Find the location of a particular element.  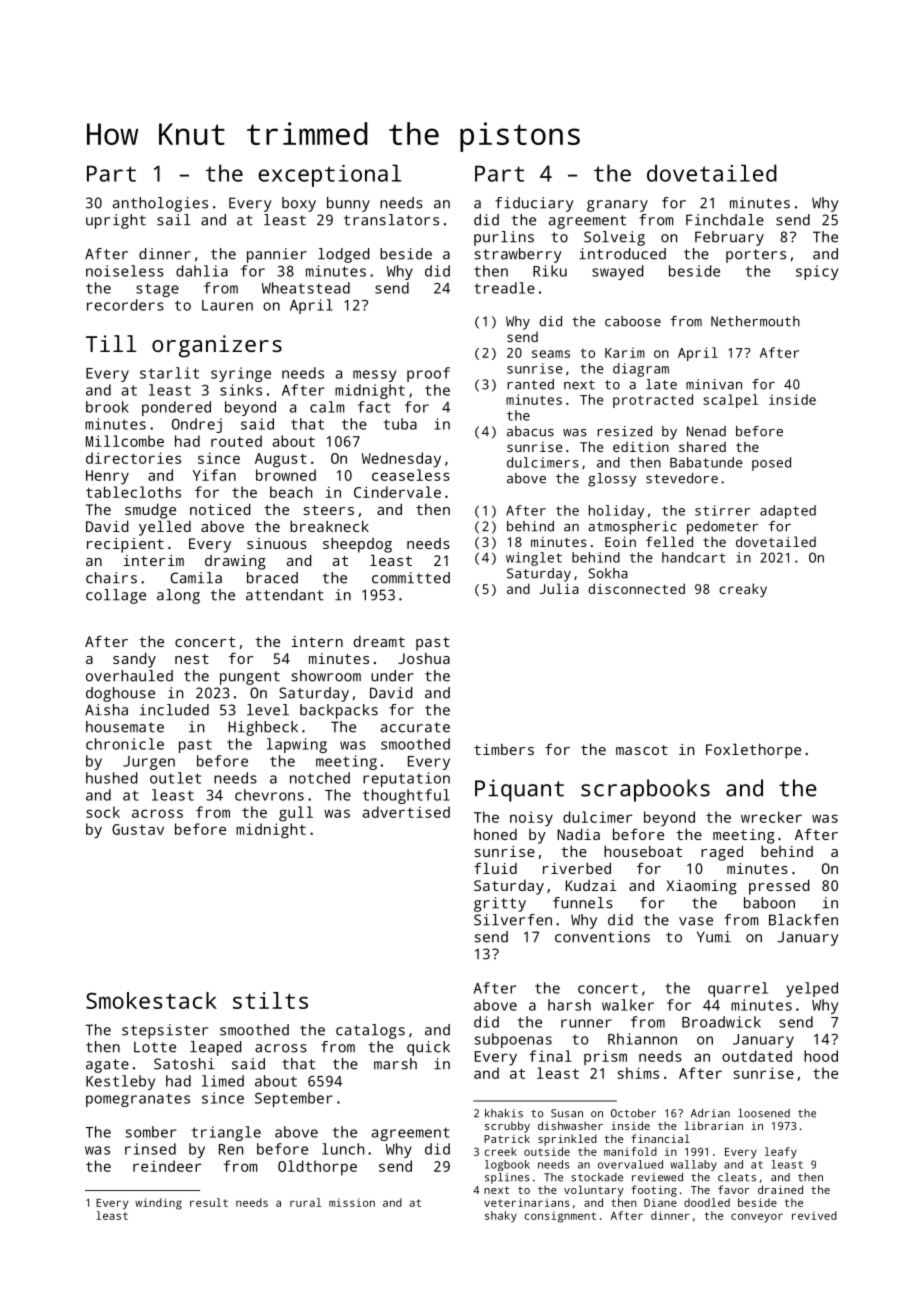

pomegranates is located at coordinates (138, 1100).
